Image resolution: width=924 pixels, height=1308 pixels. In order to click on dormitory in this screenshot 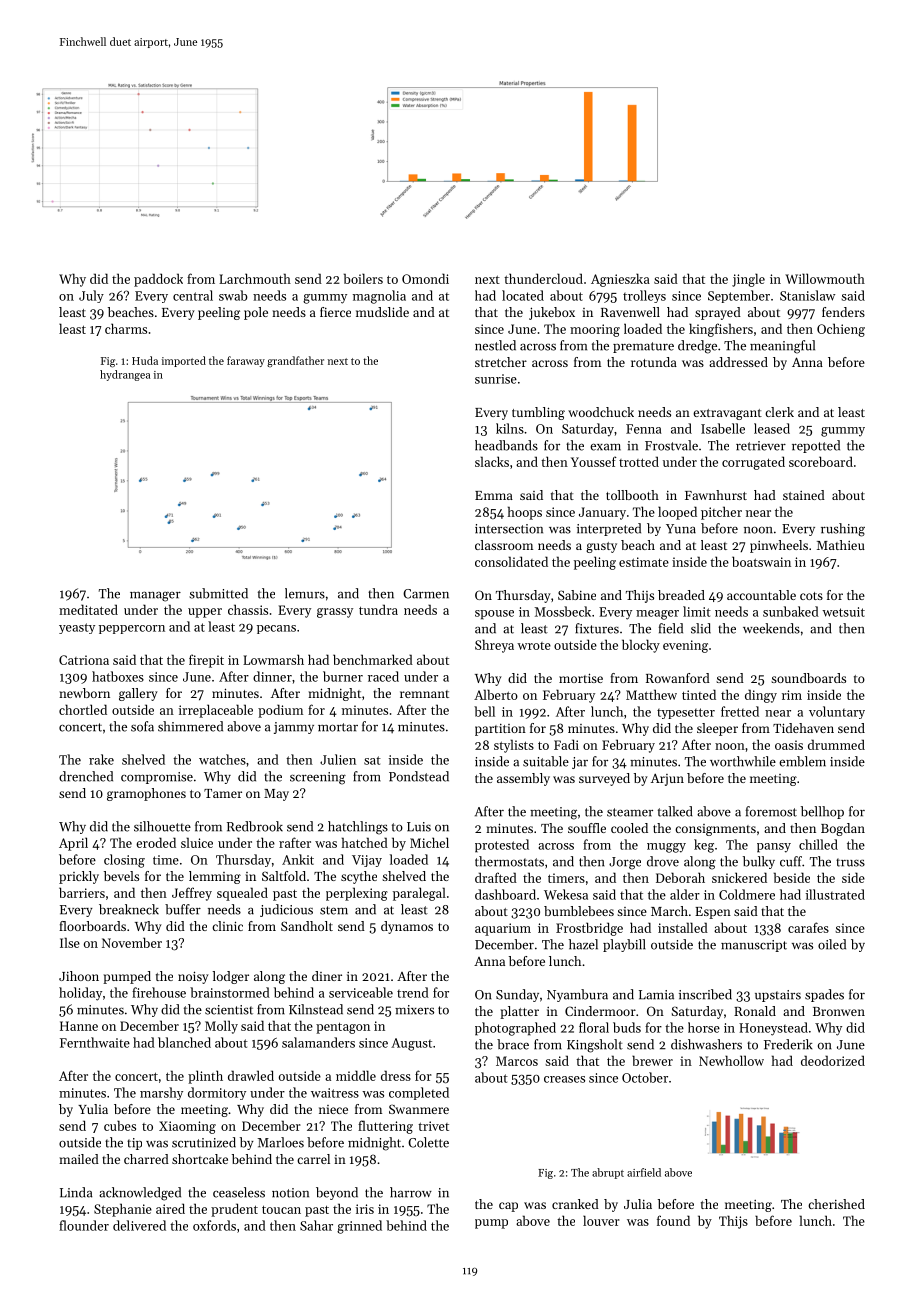, I will do `click(217, 1093)`.
